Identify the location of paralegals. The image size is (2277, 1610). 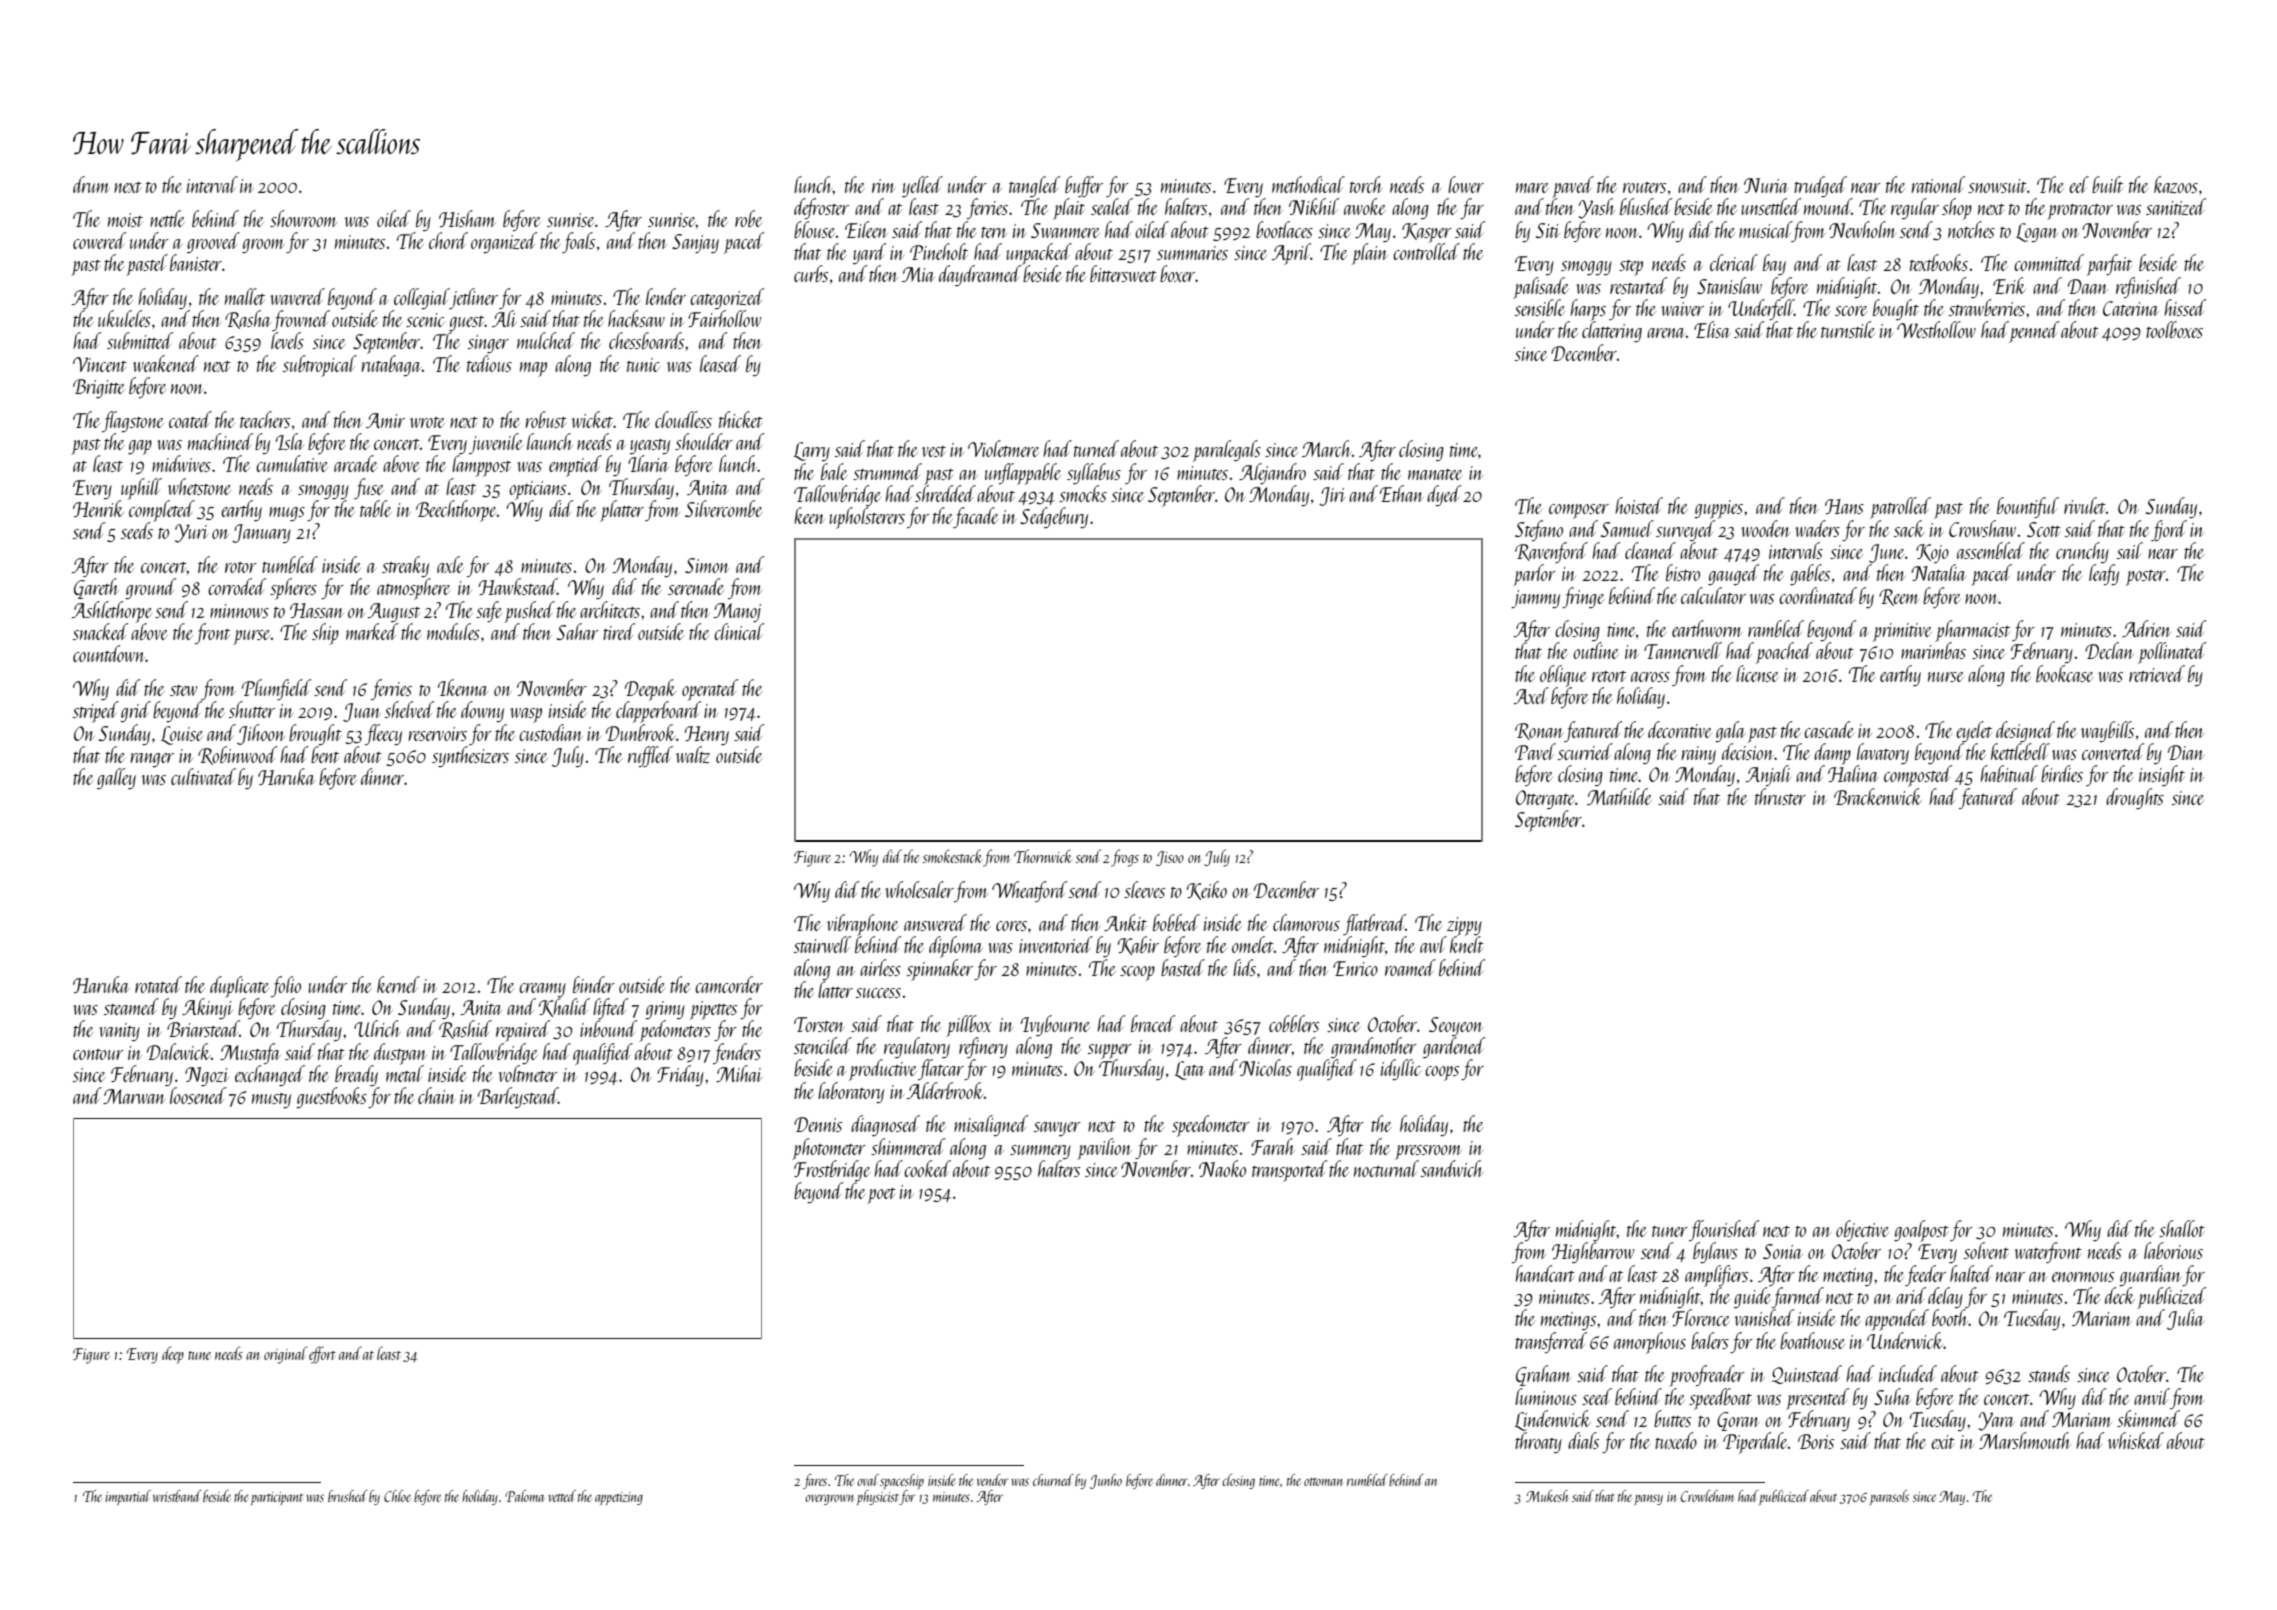
(1227, 451).
